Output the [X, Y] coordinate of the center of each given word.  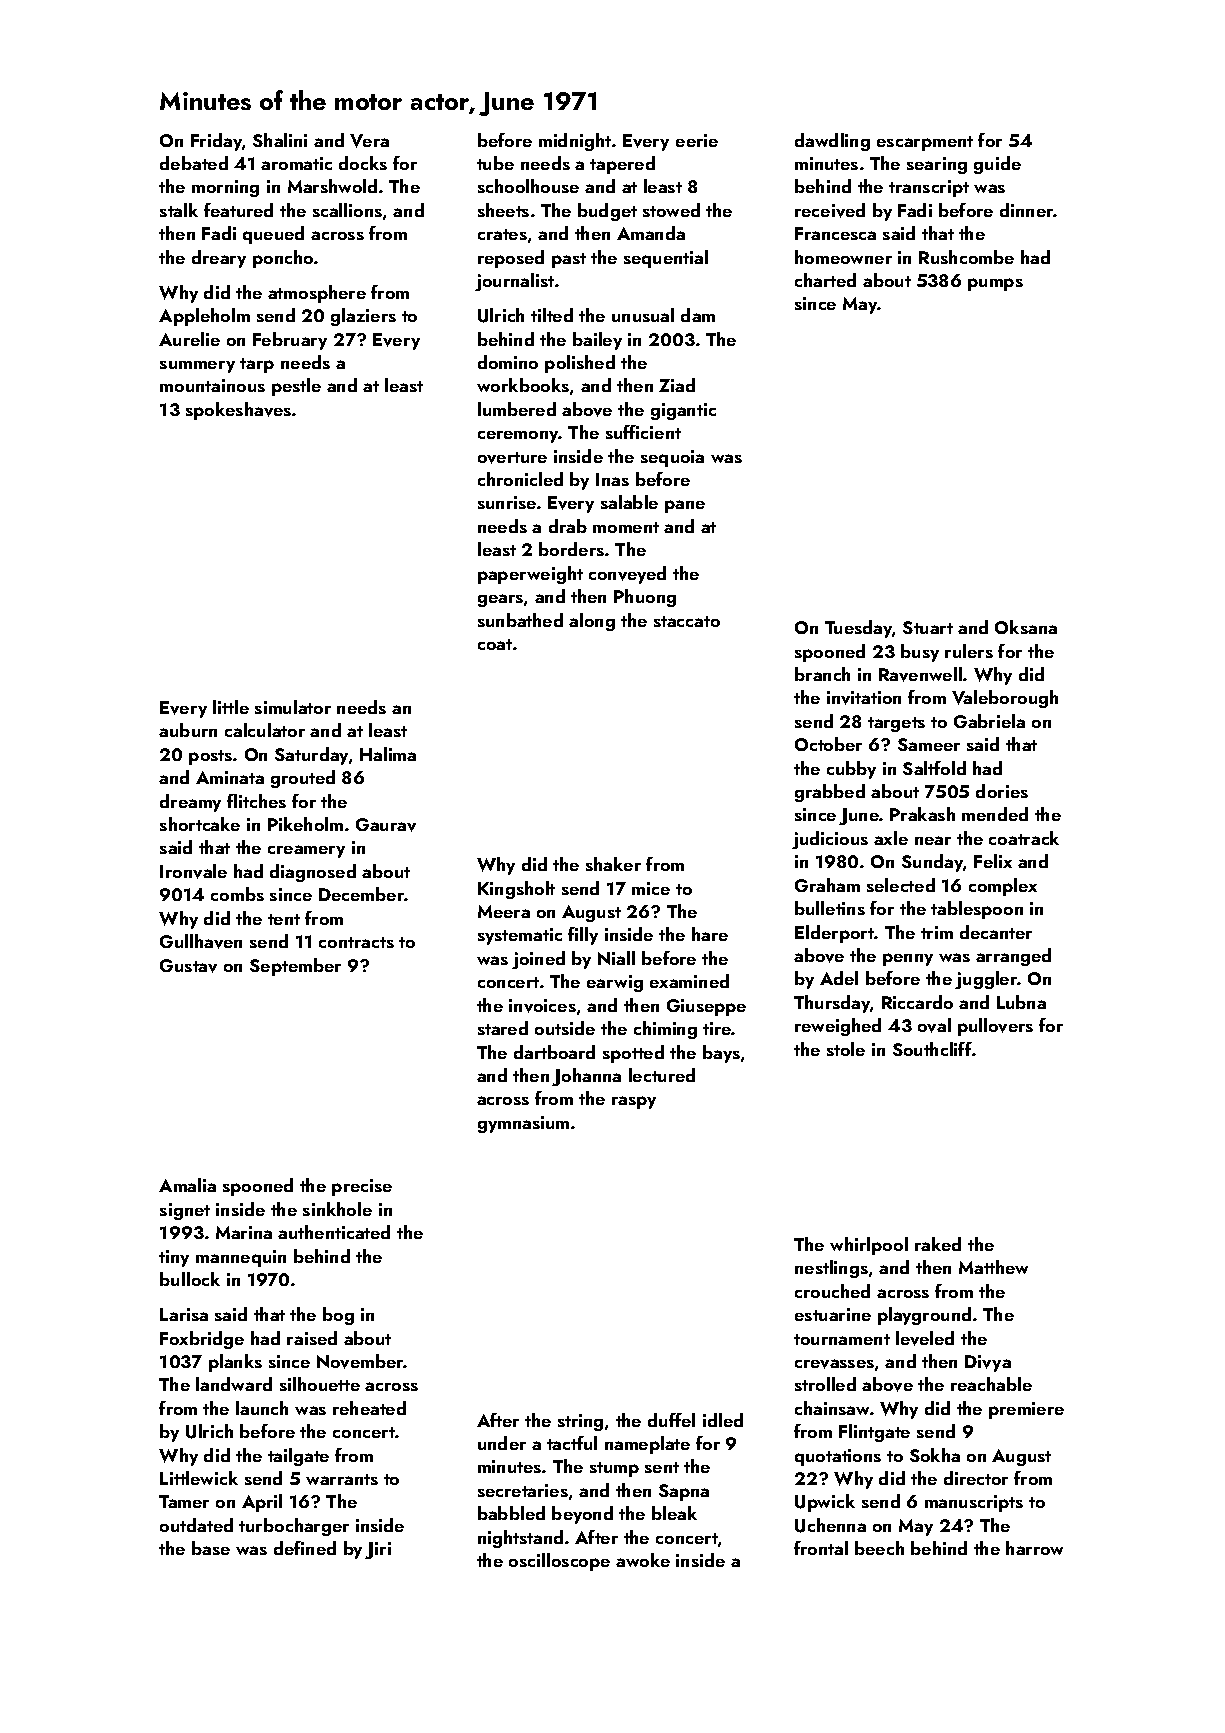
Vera [369, 141]
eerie [697, 140]
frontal [821, 1548]
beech [879, 1548]
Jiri [378, 1550]
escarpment [925, 143]
